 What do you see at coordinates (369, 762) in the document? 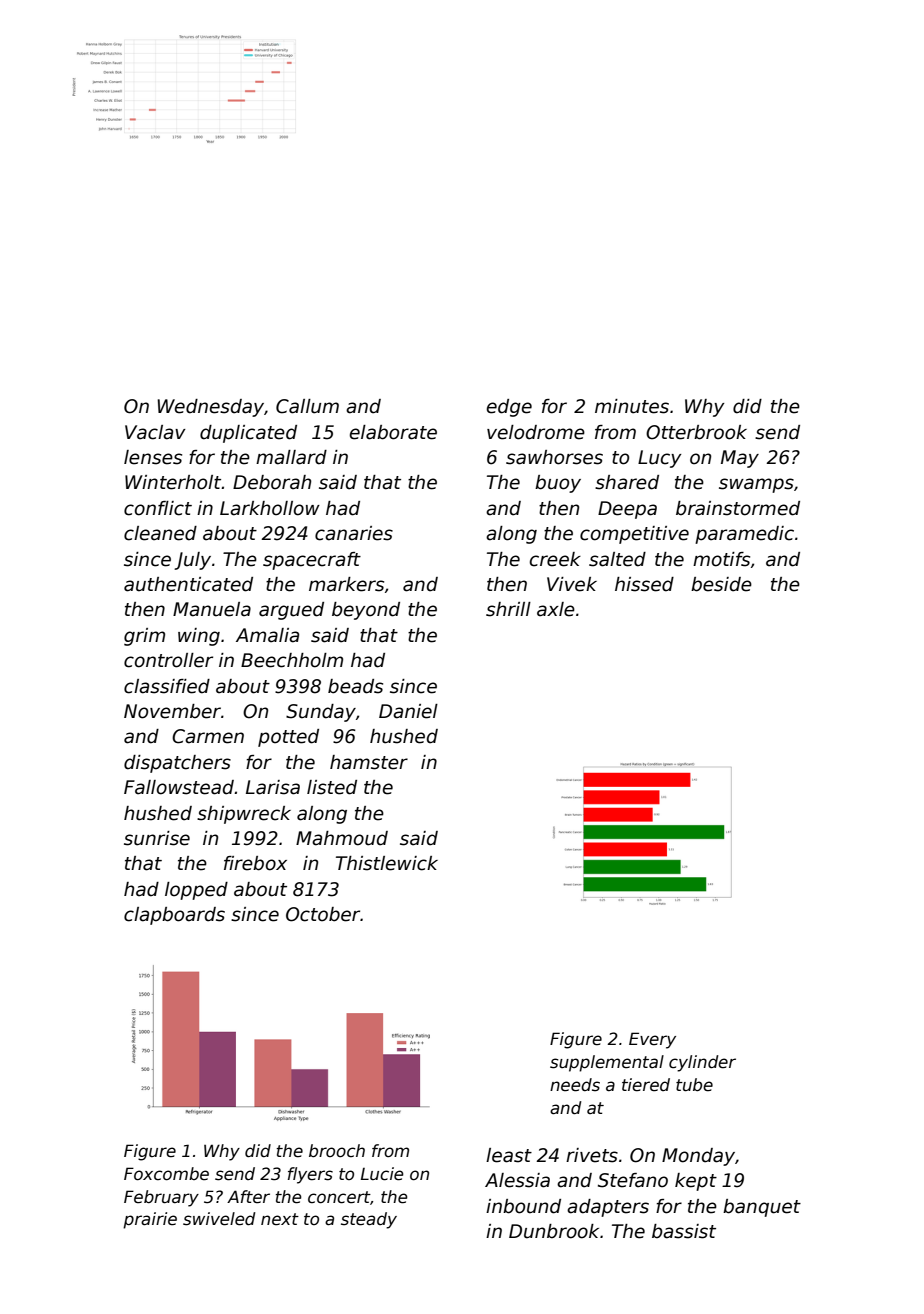
I see `hamster` at bounding box center [369, 762].
